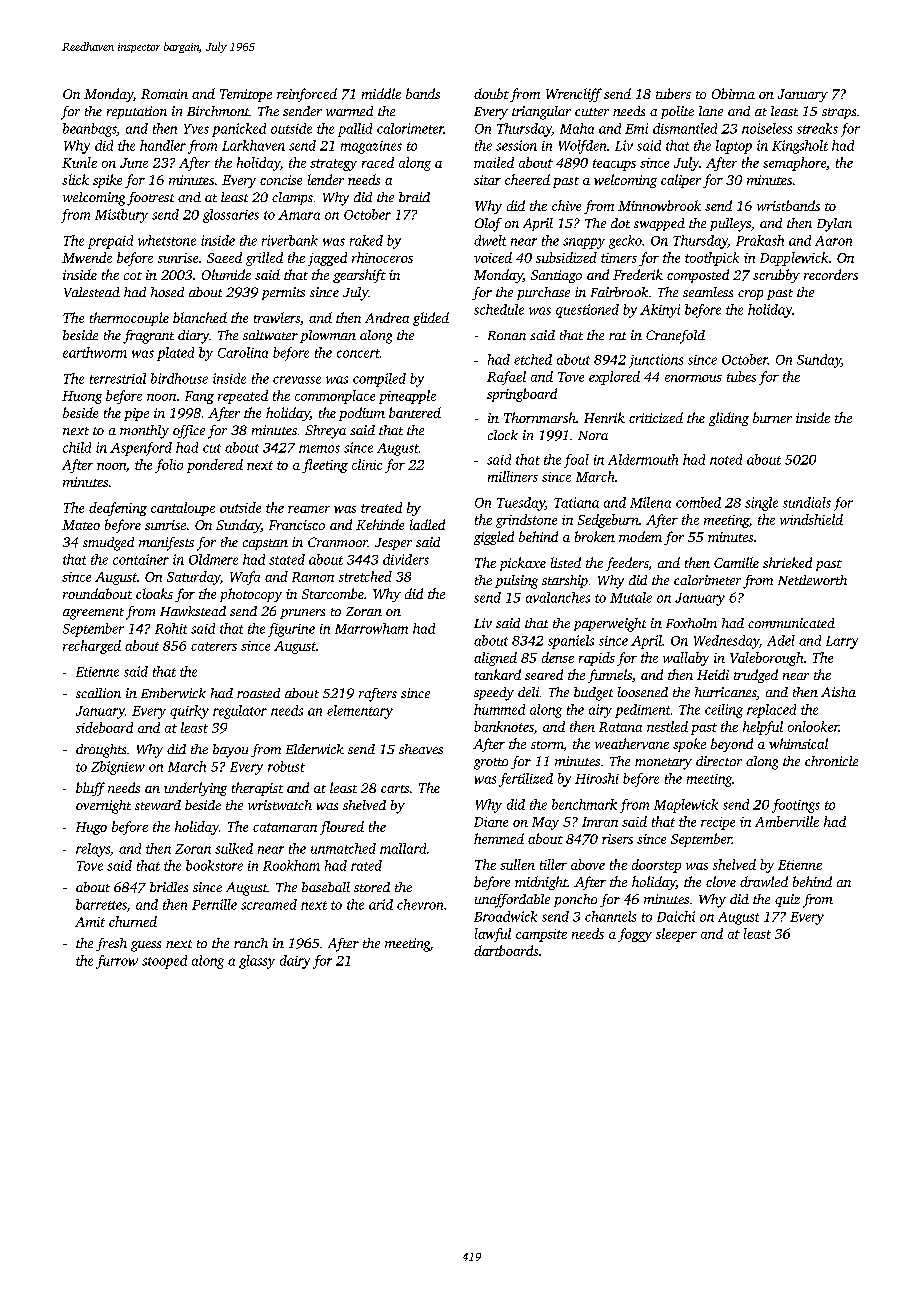 Image resolution: width=924 pixels, height=1308 pixels. What do you see at coordinates (839, 113) in the screenshot?
I see `straps` at bounding box center [839, 113].
